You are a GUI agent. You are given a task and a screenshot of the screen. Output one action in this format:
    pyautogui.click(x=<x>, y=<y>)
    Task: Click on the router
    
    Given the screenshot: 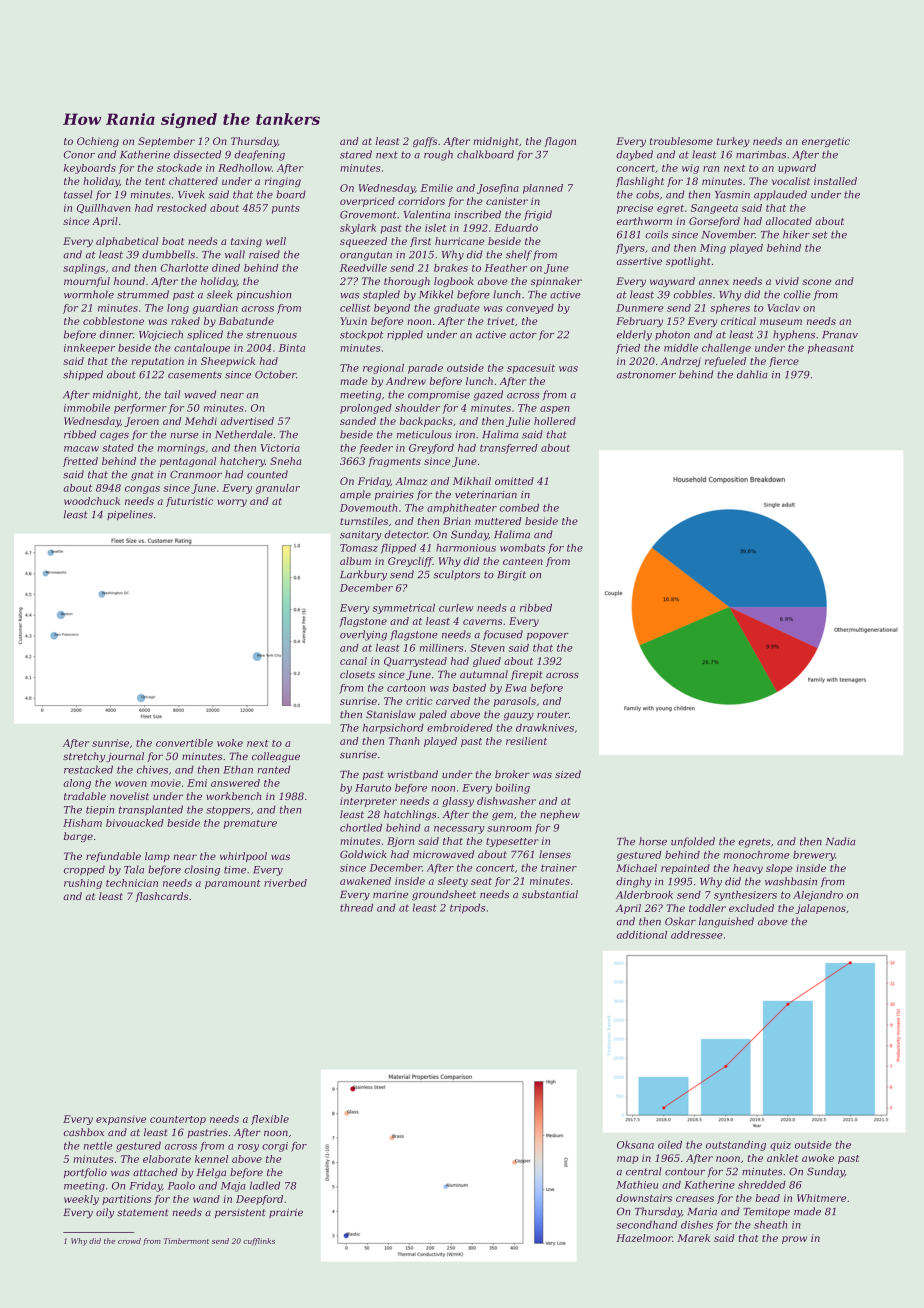 What is the action you would take?
    pyautogui.click(x=553, y=715)
